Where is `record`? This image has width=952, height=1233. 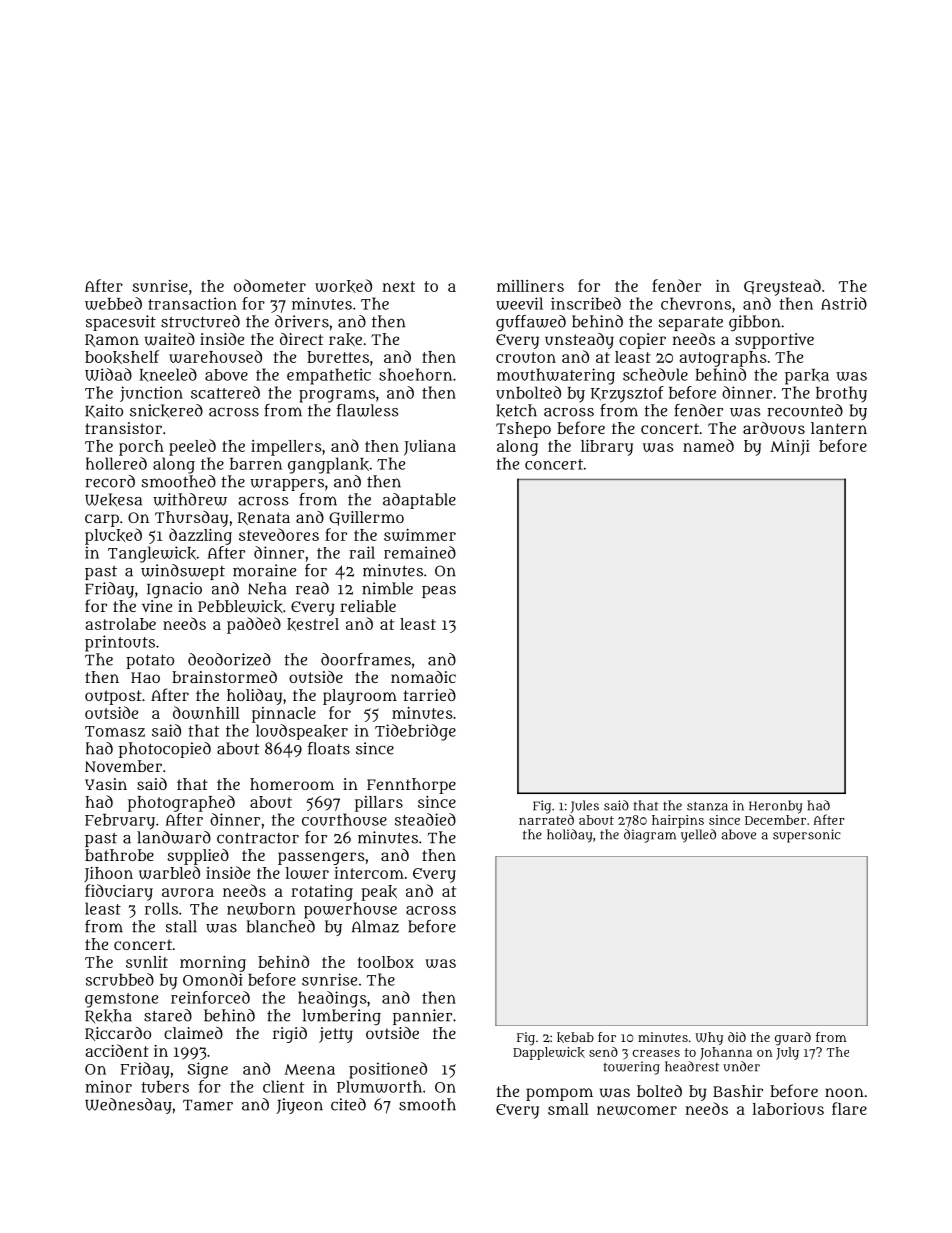
record is located at coordinates (110, 481).
